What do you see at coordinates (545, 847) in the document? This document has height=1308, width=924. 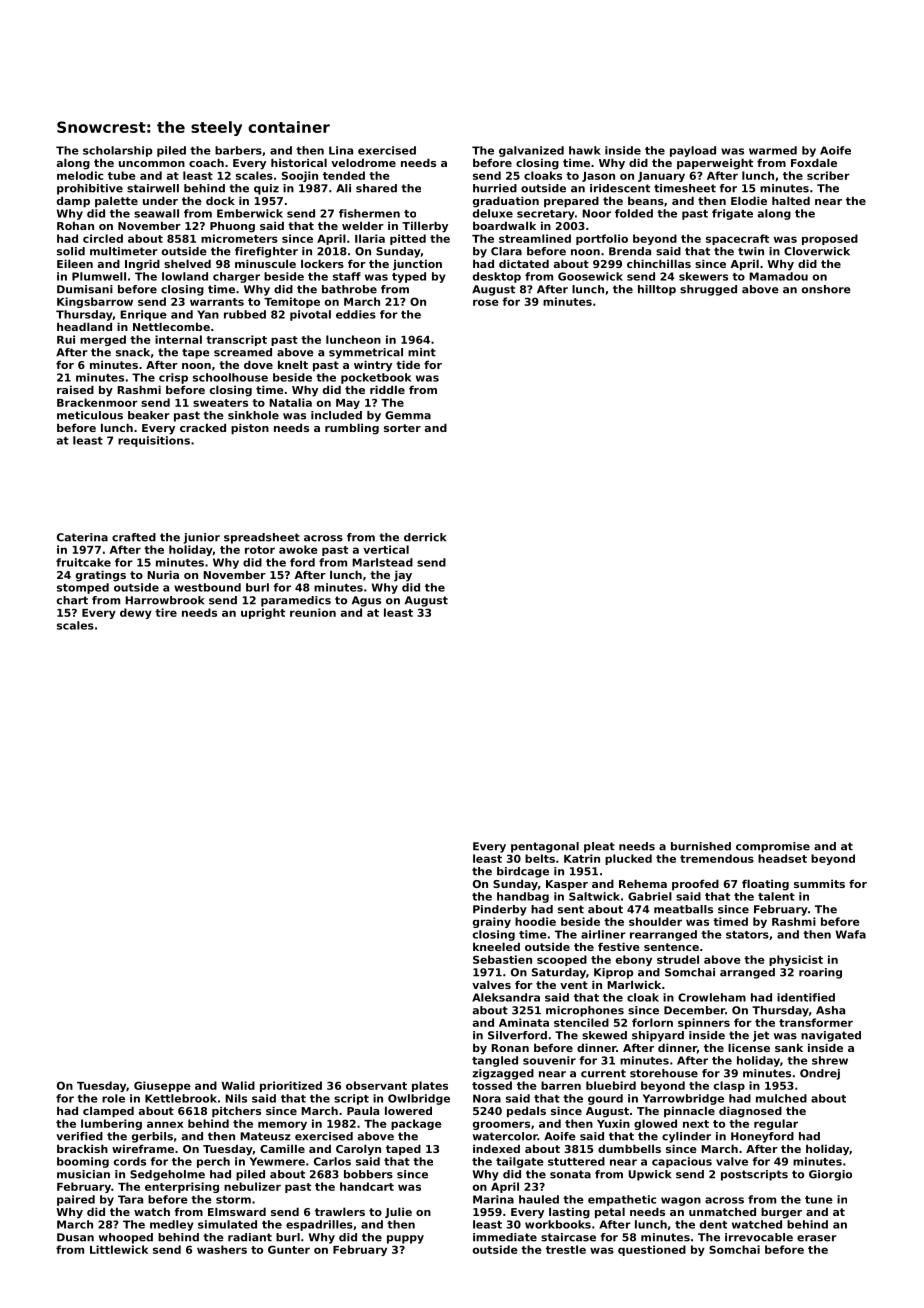 I see `pentagonal` at bounding box center [545, 847].
